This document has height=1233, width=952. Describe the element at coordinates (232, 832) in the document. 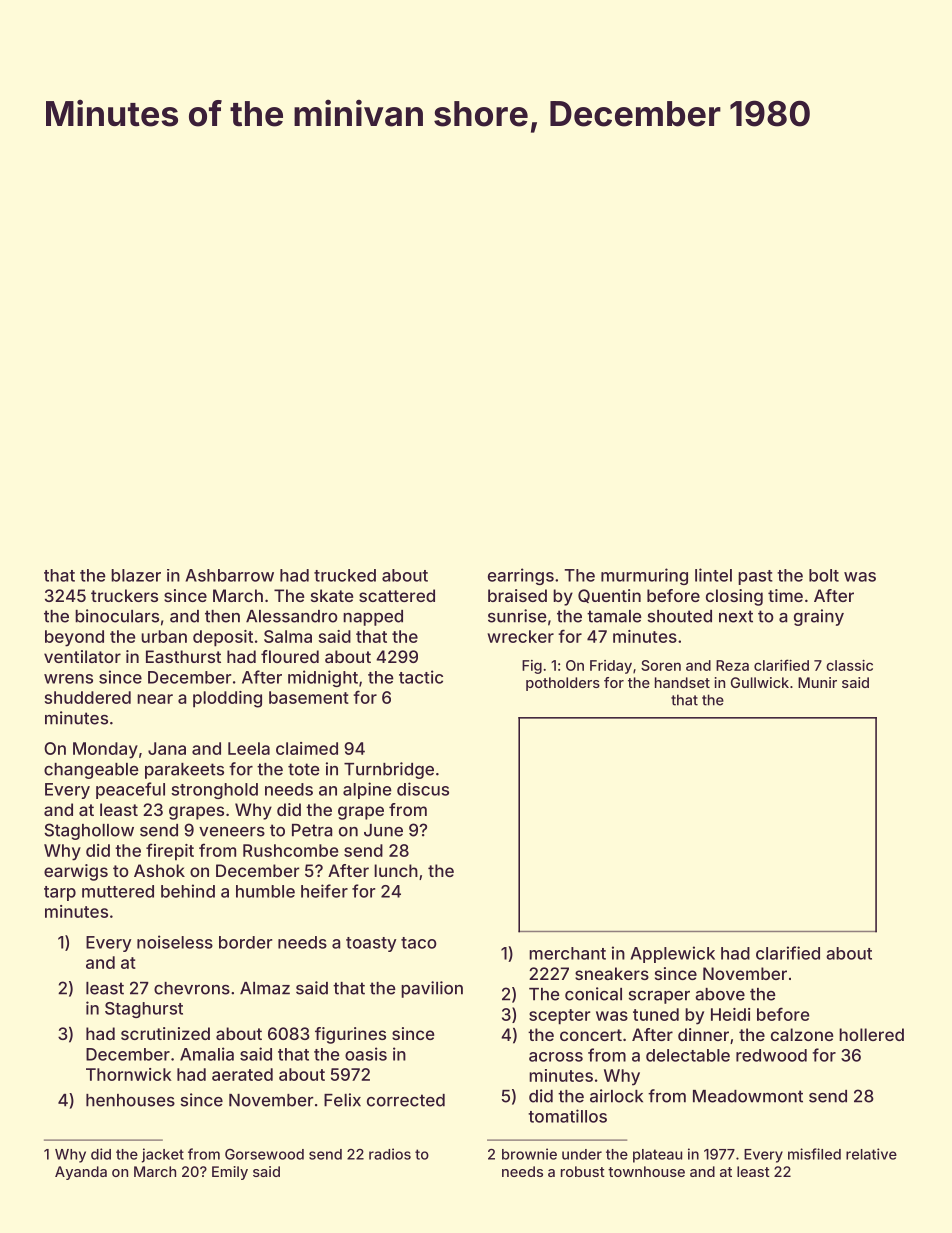

I see `veneers` at that location.
